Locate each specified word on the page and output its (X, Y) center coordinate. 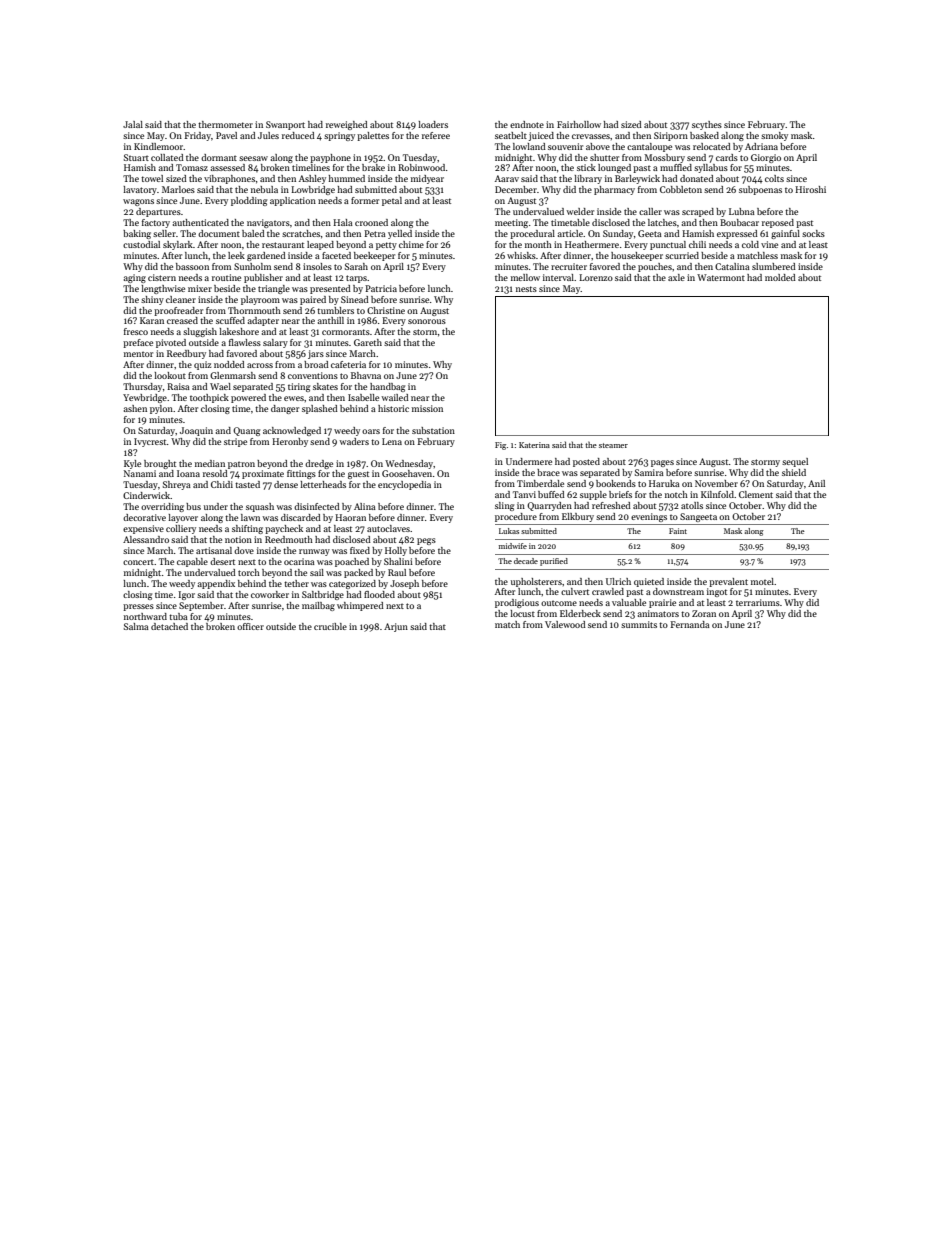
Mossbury (664, 158)
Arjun (396, 627)
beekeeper (374, 256)
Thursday (142, 387)
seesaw (253, 158)
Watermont (721, 277)
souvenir (565, 146)
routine (226, 277)
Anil (816, 483)
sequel (795, 462)
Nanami (140, 473)
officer (250, 626)
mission (427, 408)
